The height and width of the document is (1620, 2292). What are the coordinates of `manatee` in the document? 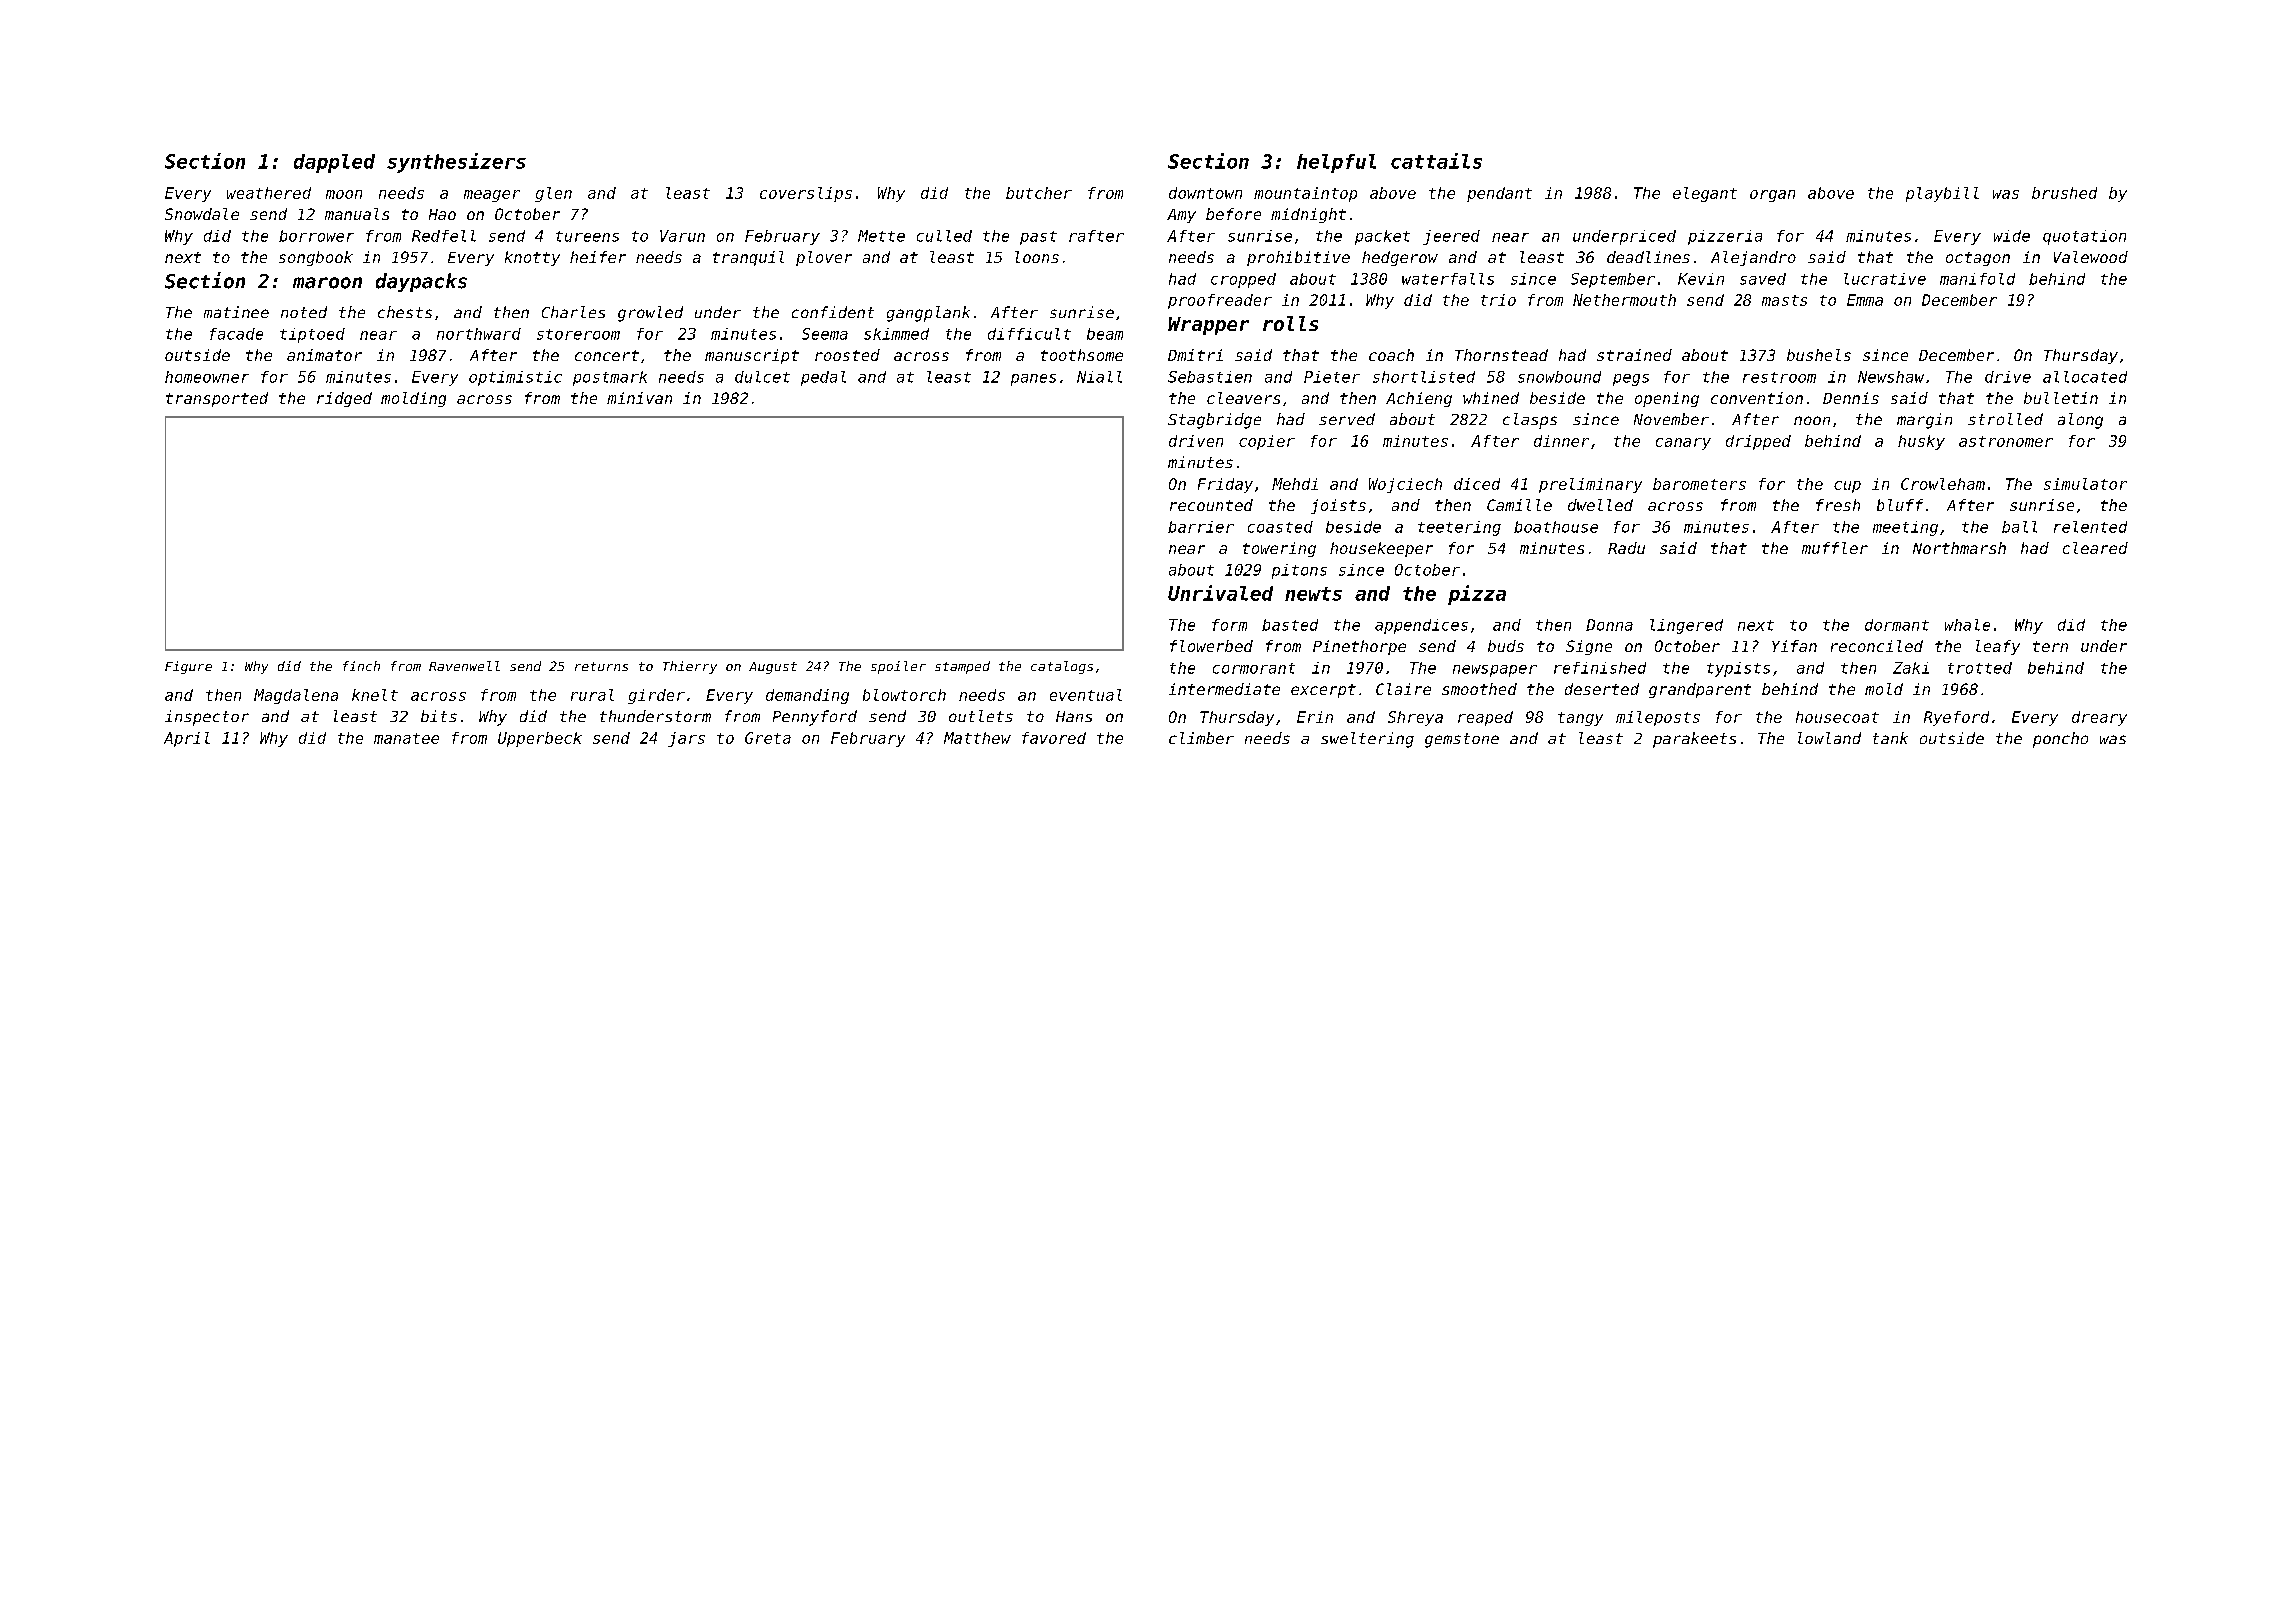 It's located at (406, 738).
